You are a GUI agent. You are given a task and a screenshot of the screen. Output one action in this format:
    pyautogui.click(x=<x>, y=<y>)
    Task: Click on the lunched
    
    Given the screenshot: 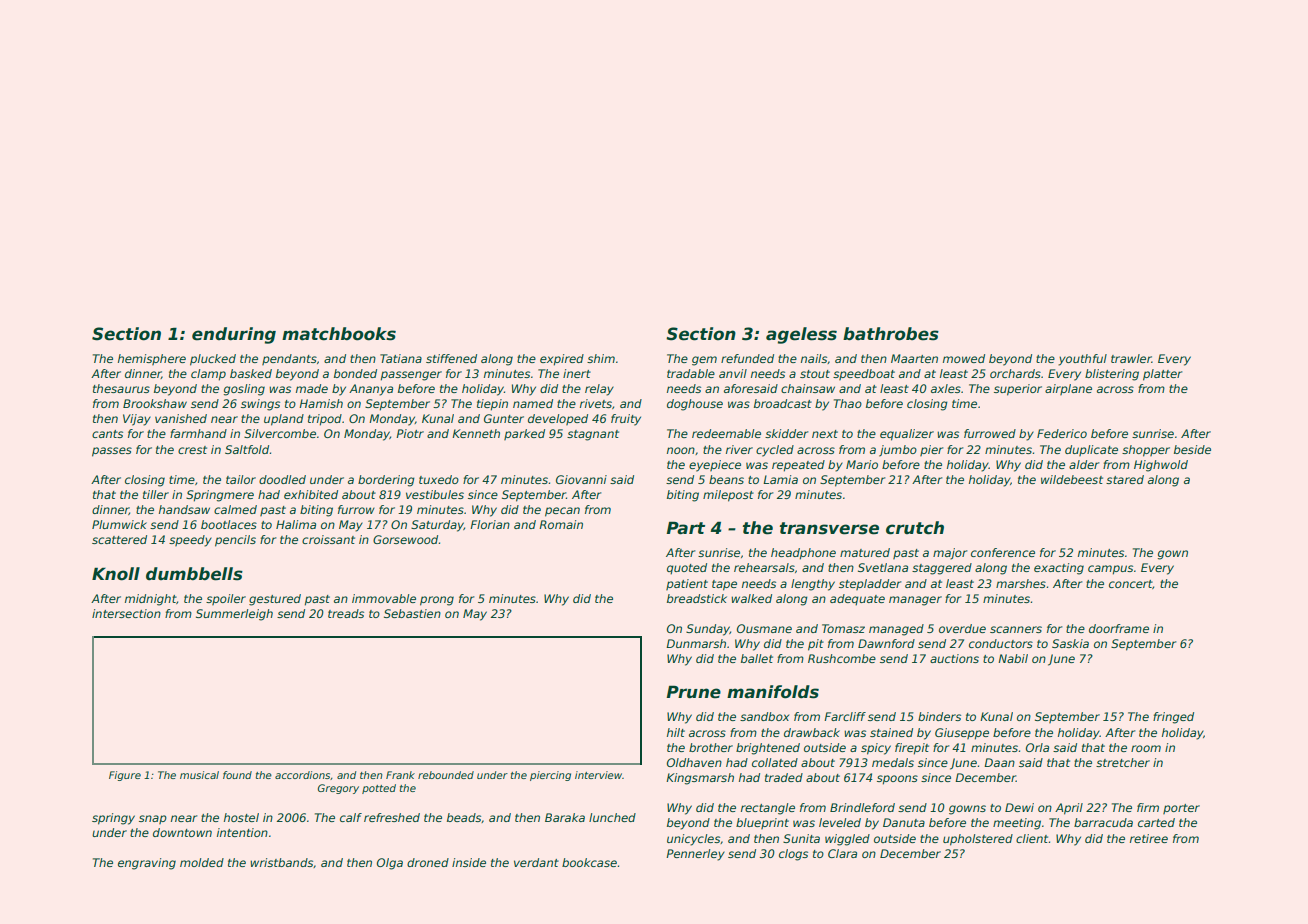 What is the action you would take?
    pyautogui.click(x=612, y=817)
